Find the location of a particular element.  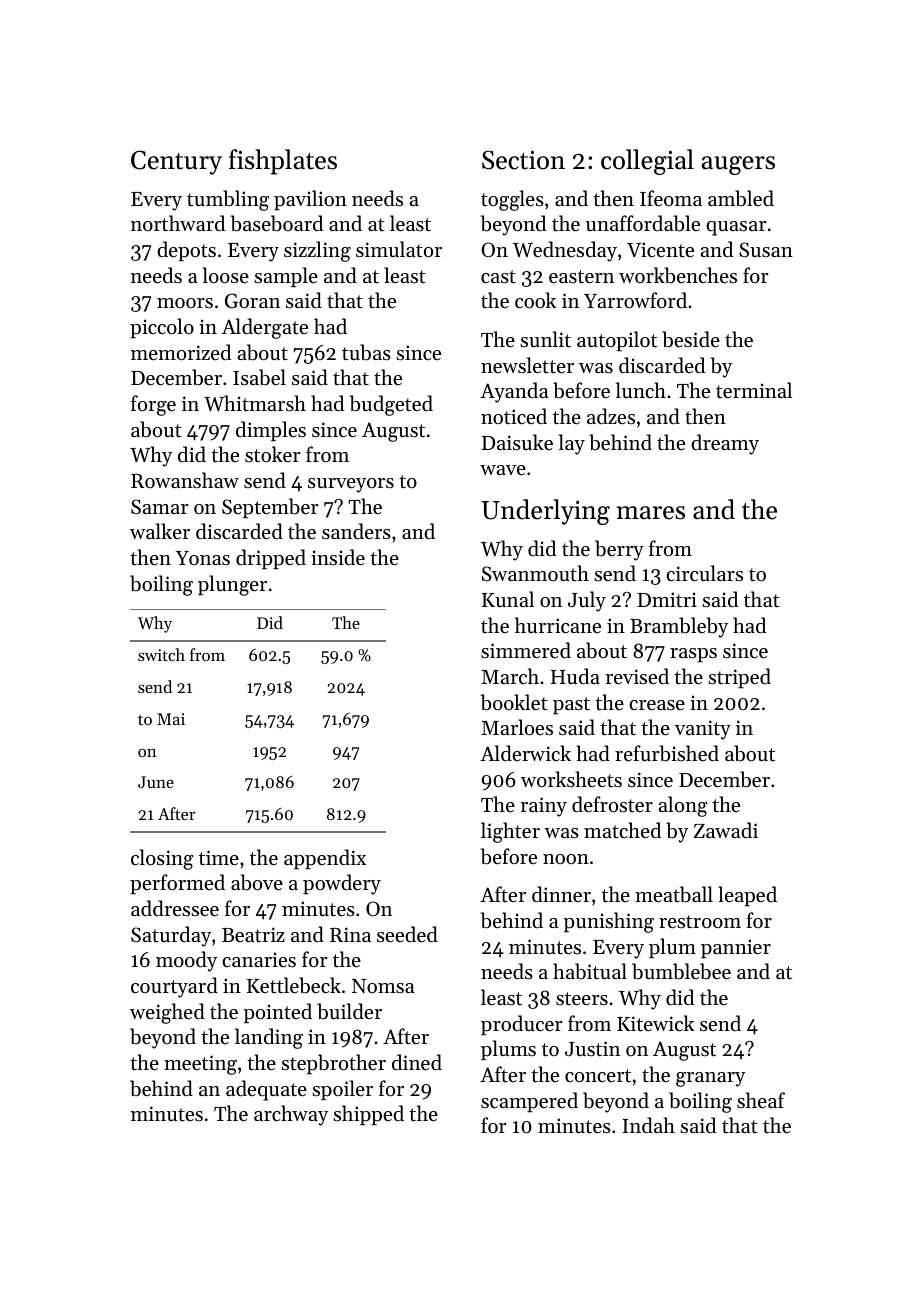

terminal is located at coordinates (754, 390).
